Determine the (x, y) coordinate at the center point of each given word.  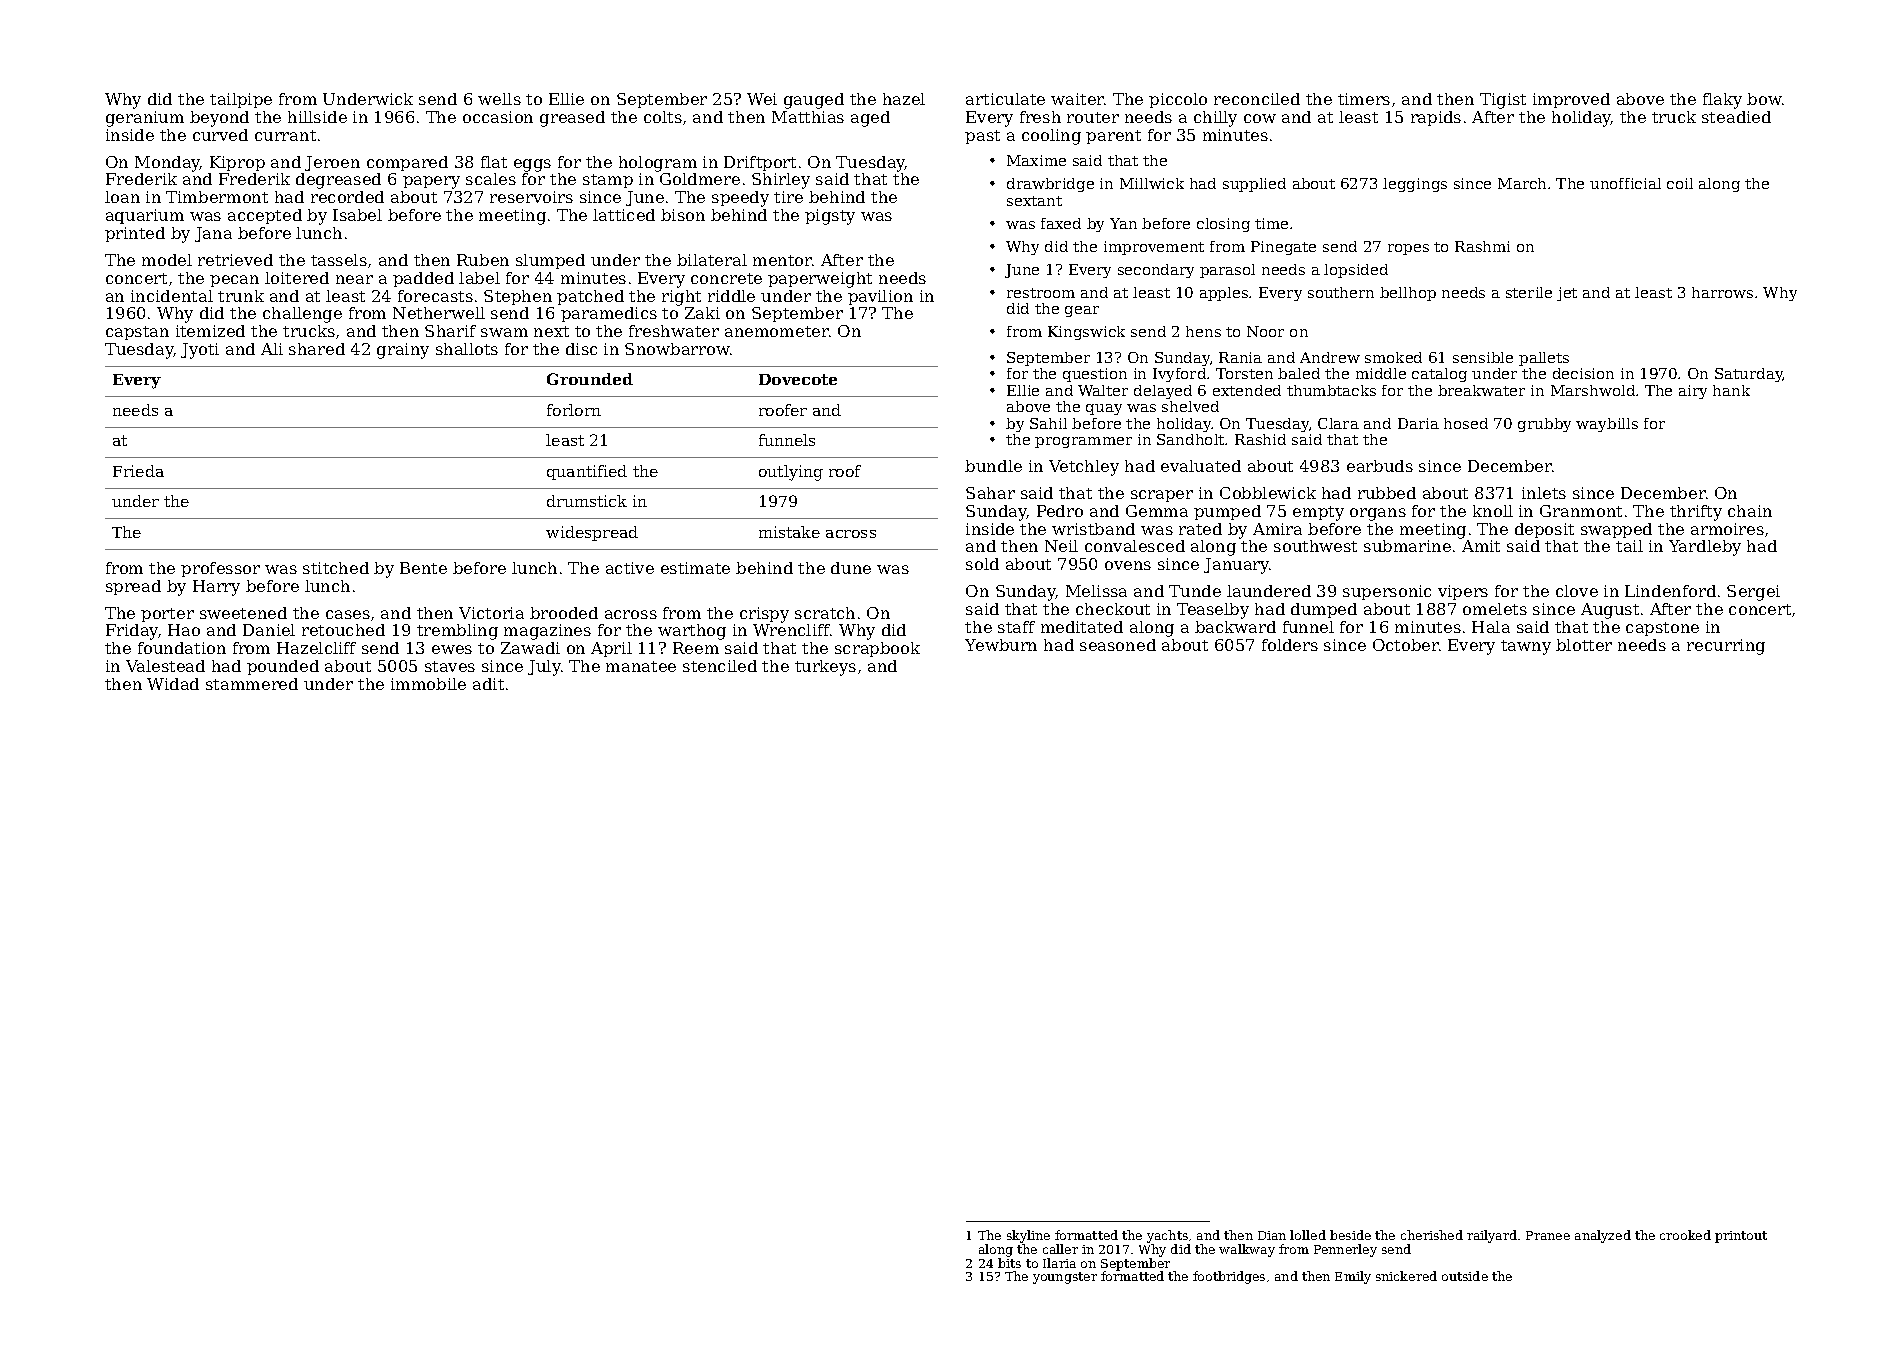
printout (1741, 1237)
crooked (1685, 1235)
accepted (265, 216)
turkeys (825, 668)
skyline (1028, 1236)
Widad (173, 684)
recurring (1726, 647)
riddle (731, 296)
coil (1680, 183)
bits (1009, 1263)
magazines (547, 632)
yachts (1167, 1236)
